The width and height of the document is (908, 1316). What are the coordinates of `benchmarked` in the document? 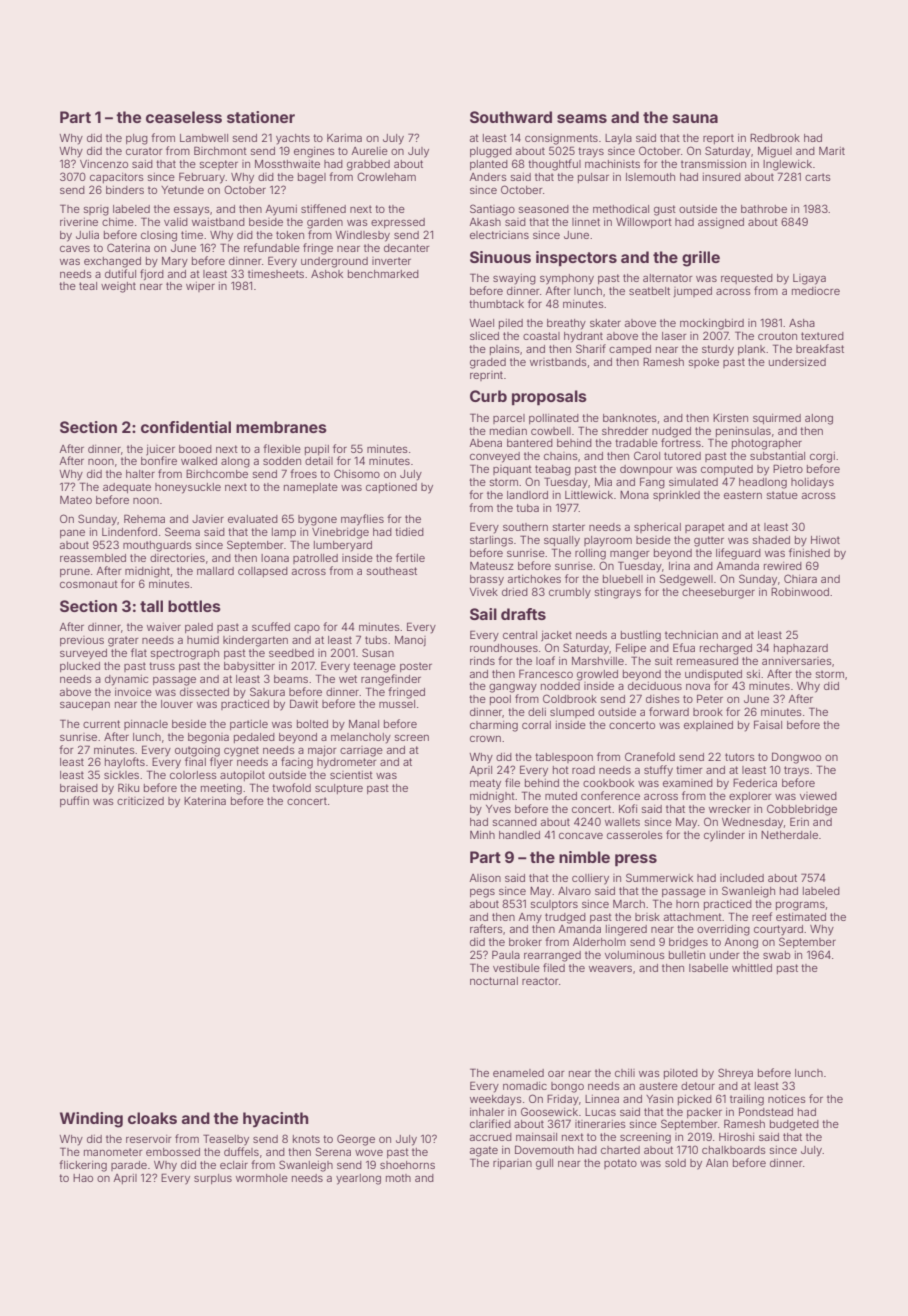 It's located at (383, 274).
